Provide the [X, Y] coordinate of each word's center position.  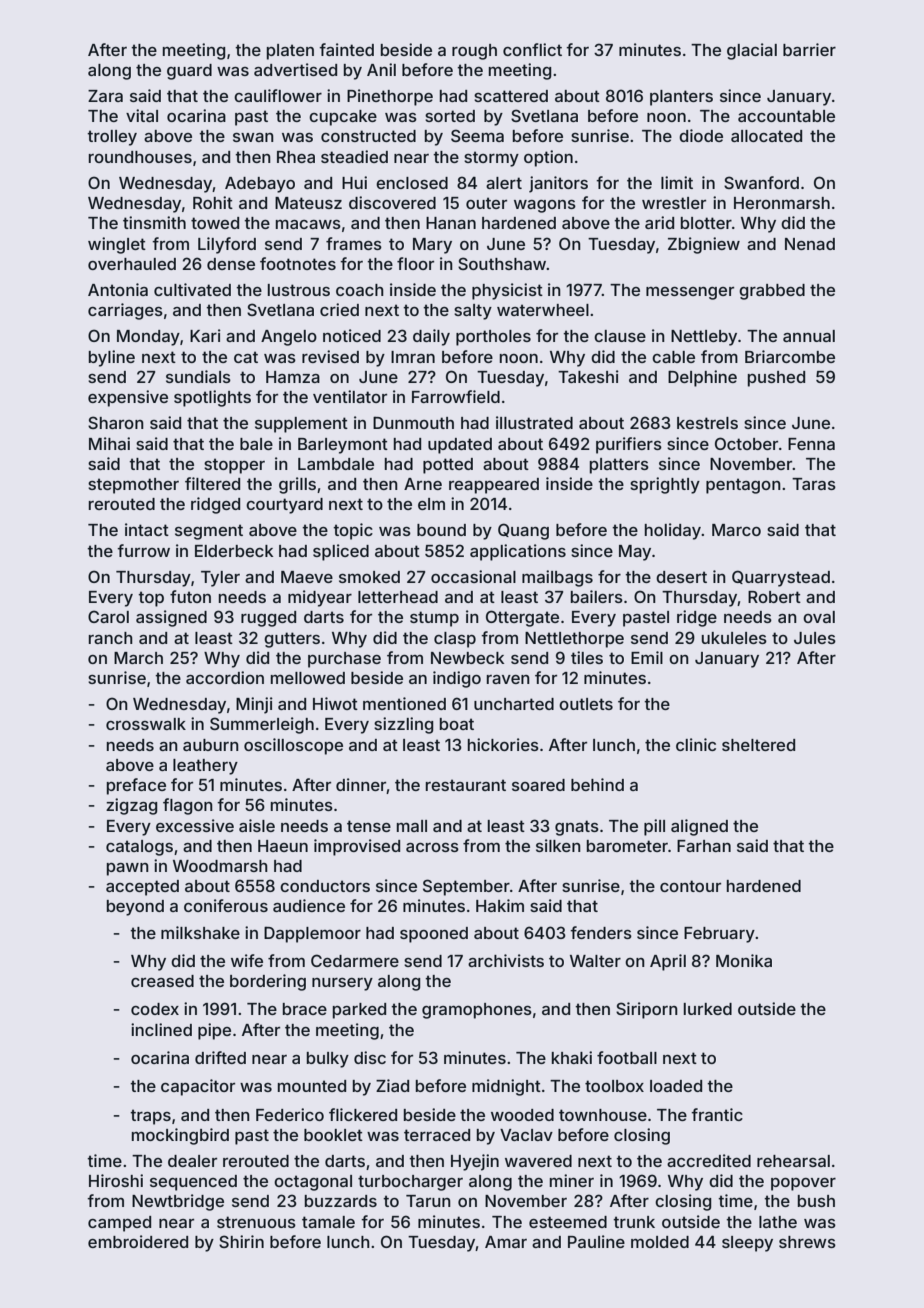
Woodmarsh [220, 866]
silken [558, 845]
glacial [752, 51]
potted [448, 466]
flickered [363, 1114]
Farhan [704, 846]
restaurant [466, 785]
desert [681, 577]
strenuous [256, 1222]
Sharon [116, 422]
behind [597, 784]
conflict [532, 49]
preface [136, 786]
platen [290, 52]
